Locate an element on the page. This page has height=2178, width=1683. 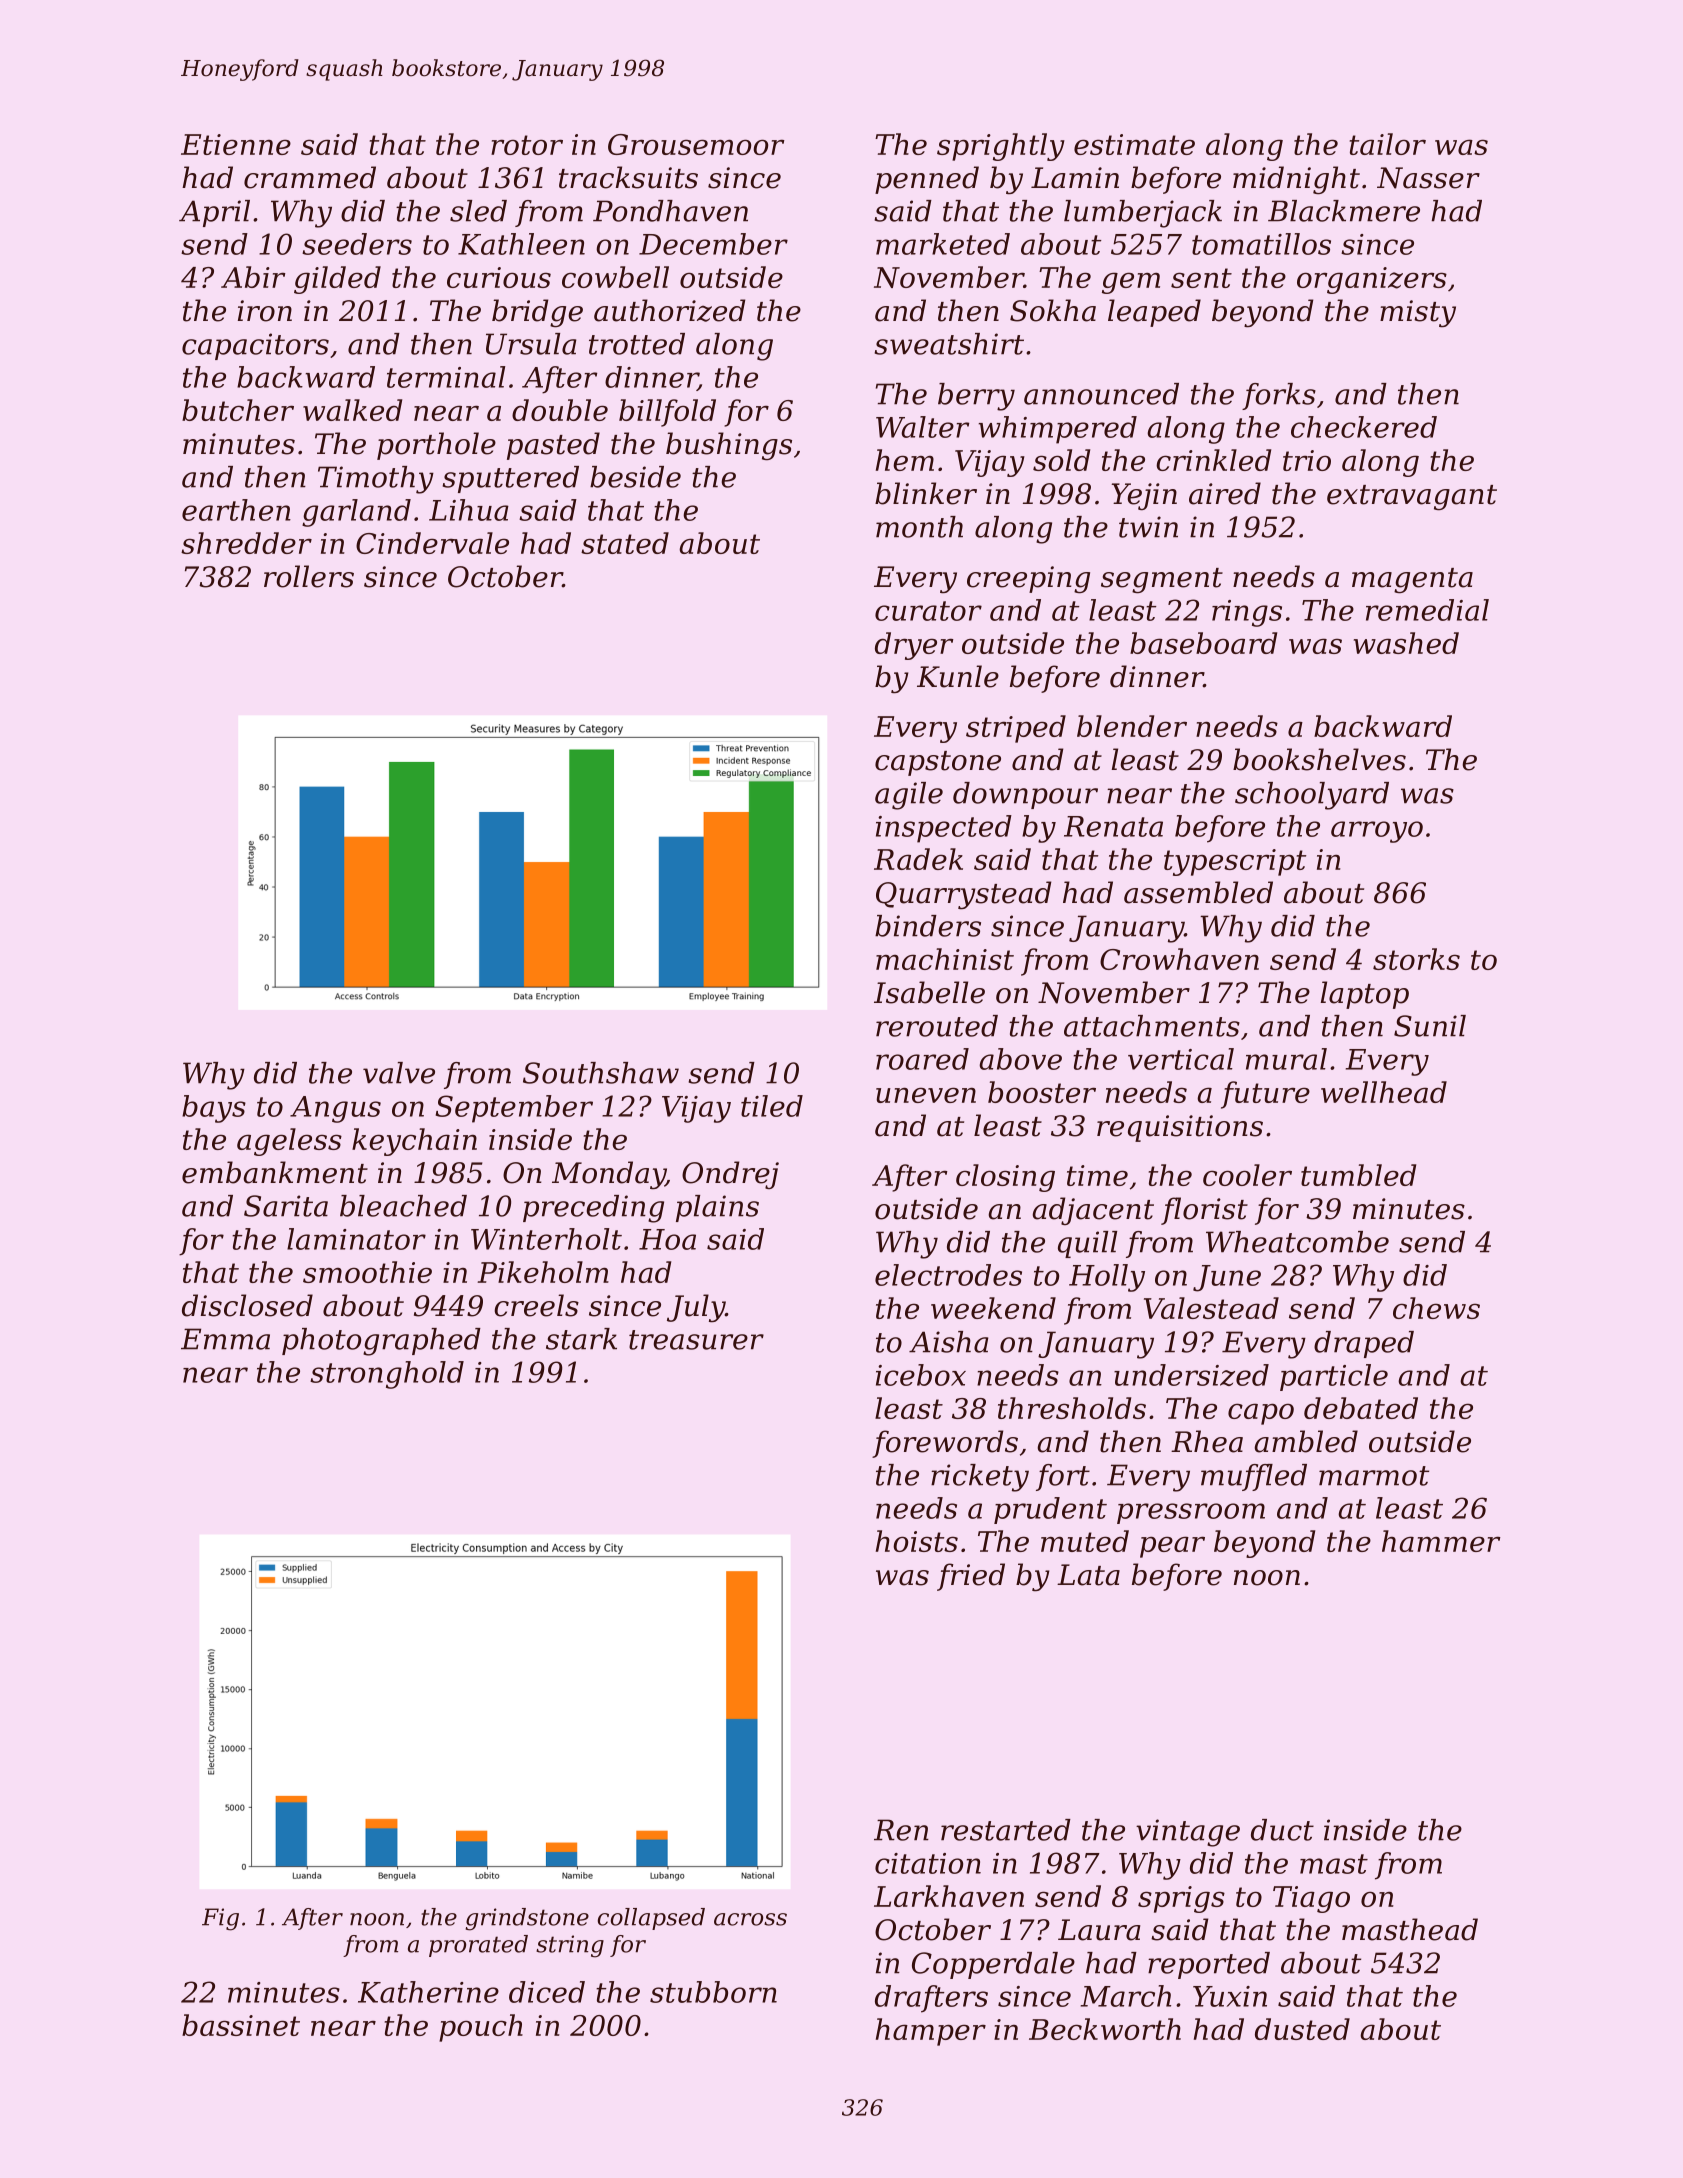
rollers is located at coordinates (309, 576).
